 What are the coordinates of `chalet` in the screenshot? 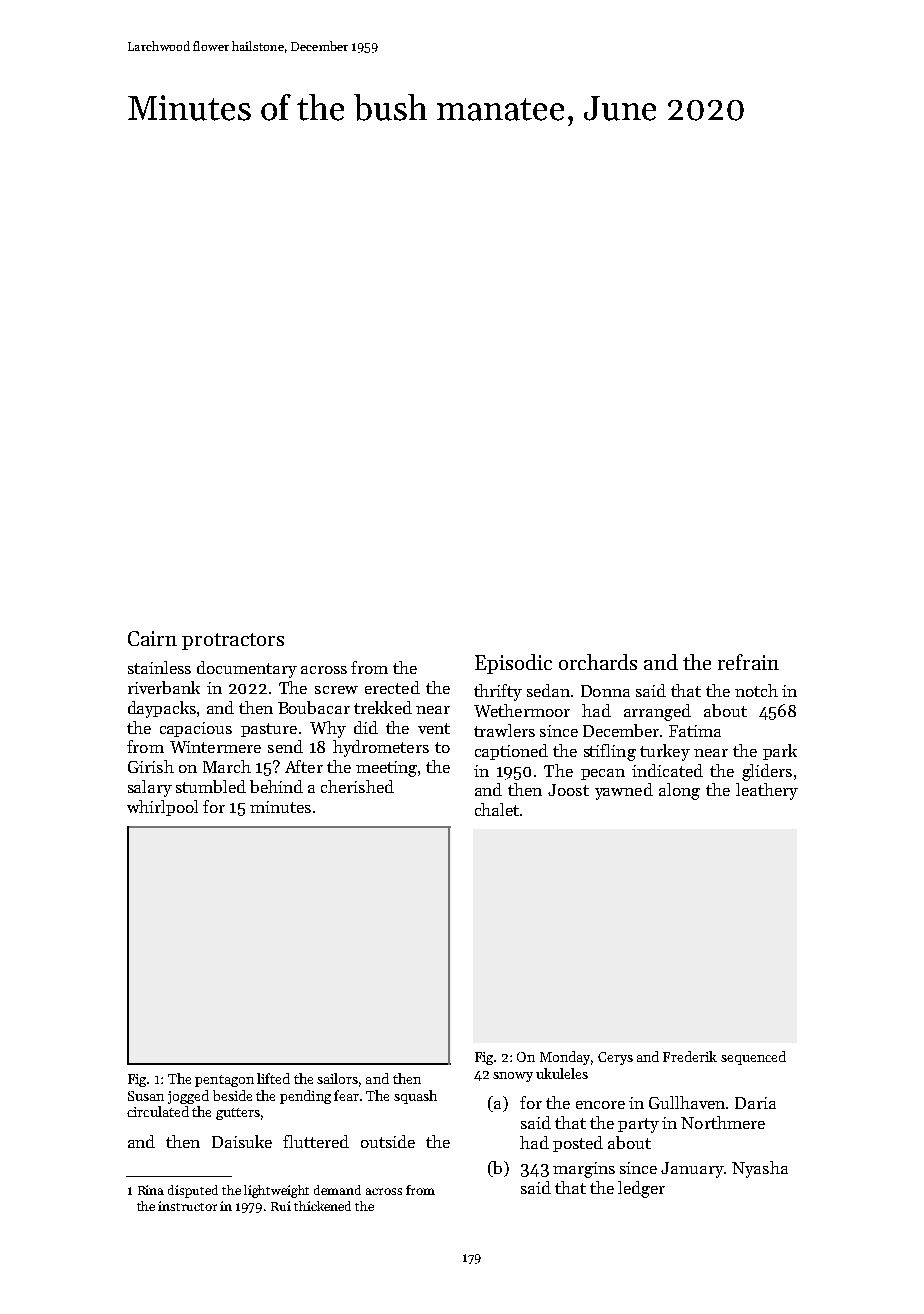 It's located at (497, 809).
